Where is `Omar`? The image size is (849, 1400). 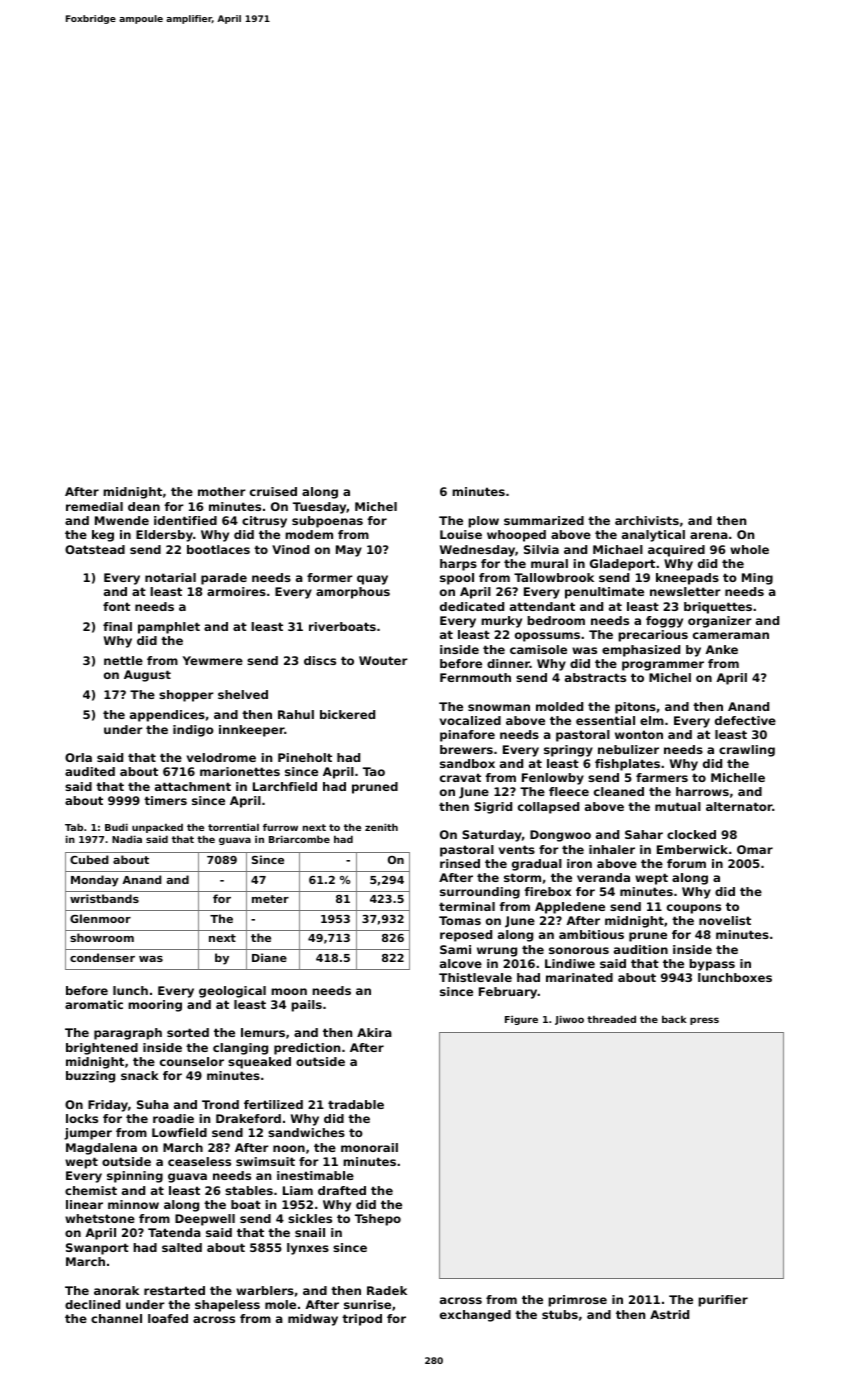 Omar is located at coordinates (755, 849).
